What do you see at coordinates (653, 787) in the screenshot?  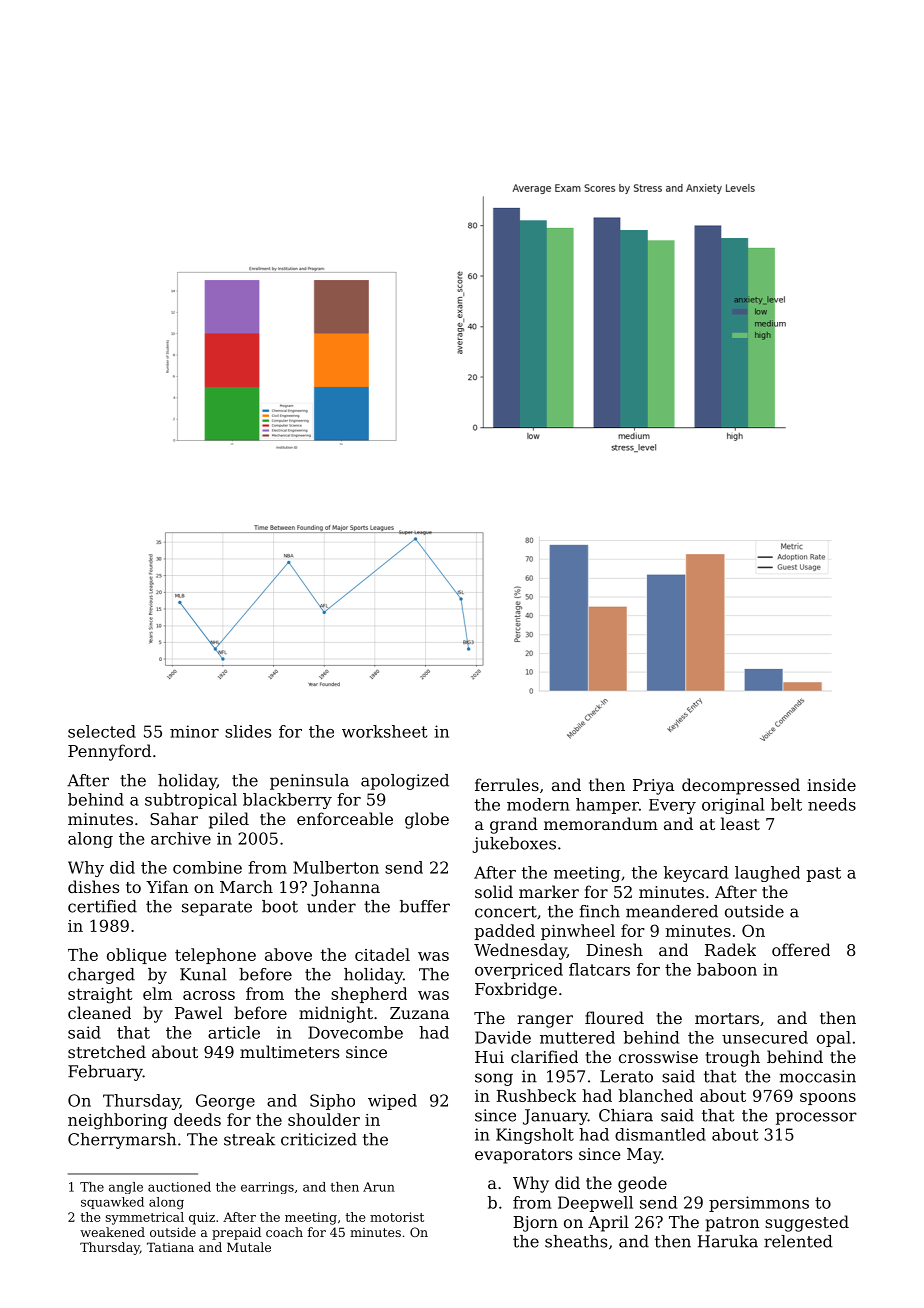 I see `Priya` at bounding box center [653, 787].
